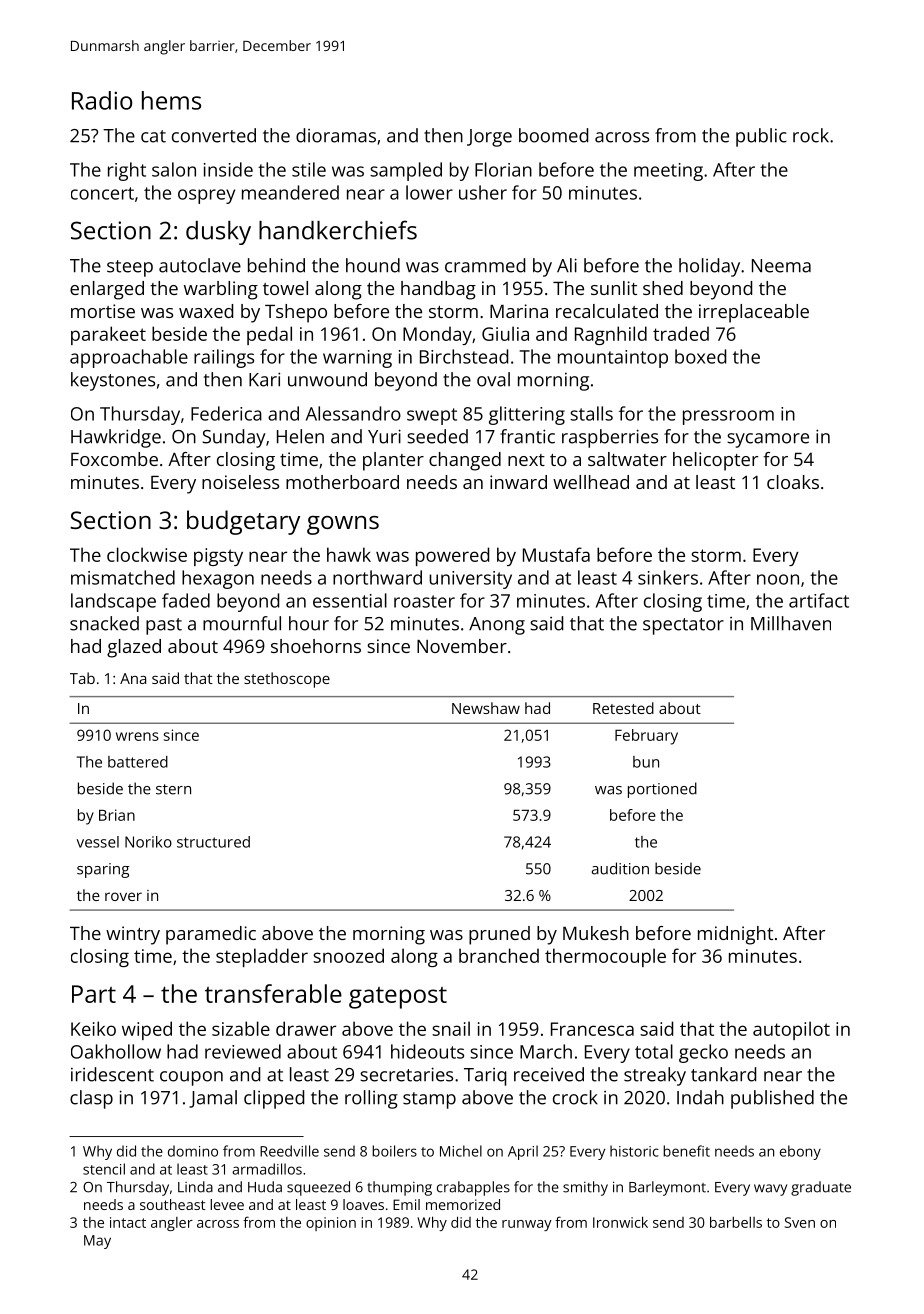 The height and width of the screenshot is (1314, 924). I want to click on Monday, so click(437, 335).
